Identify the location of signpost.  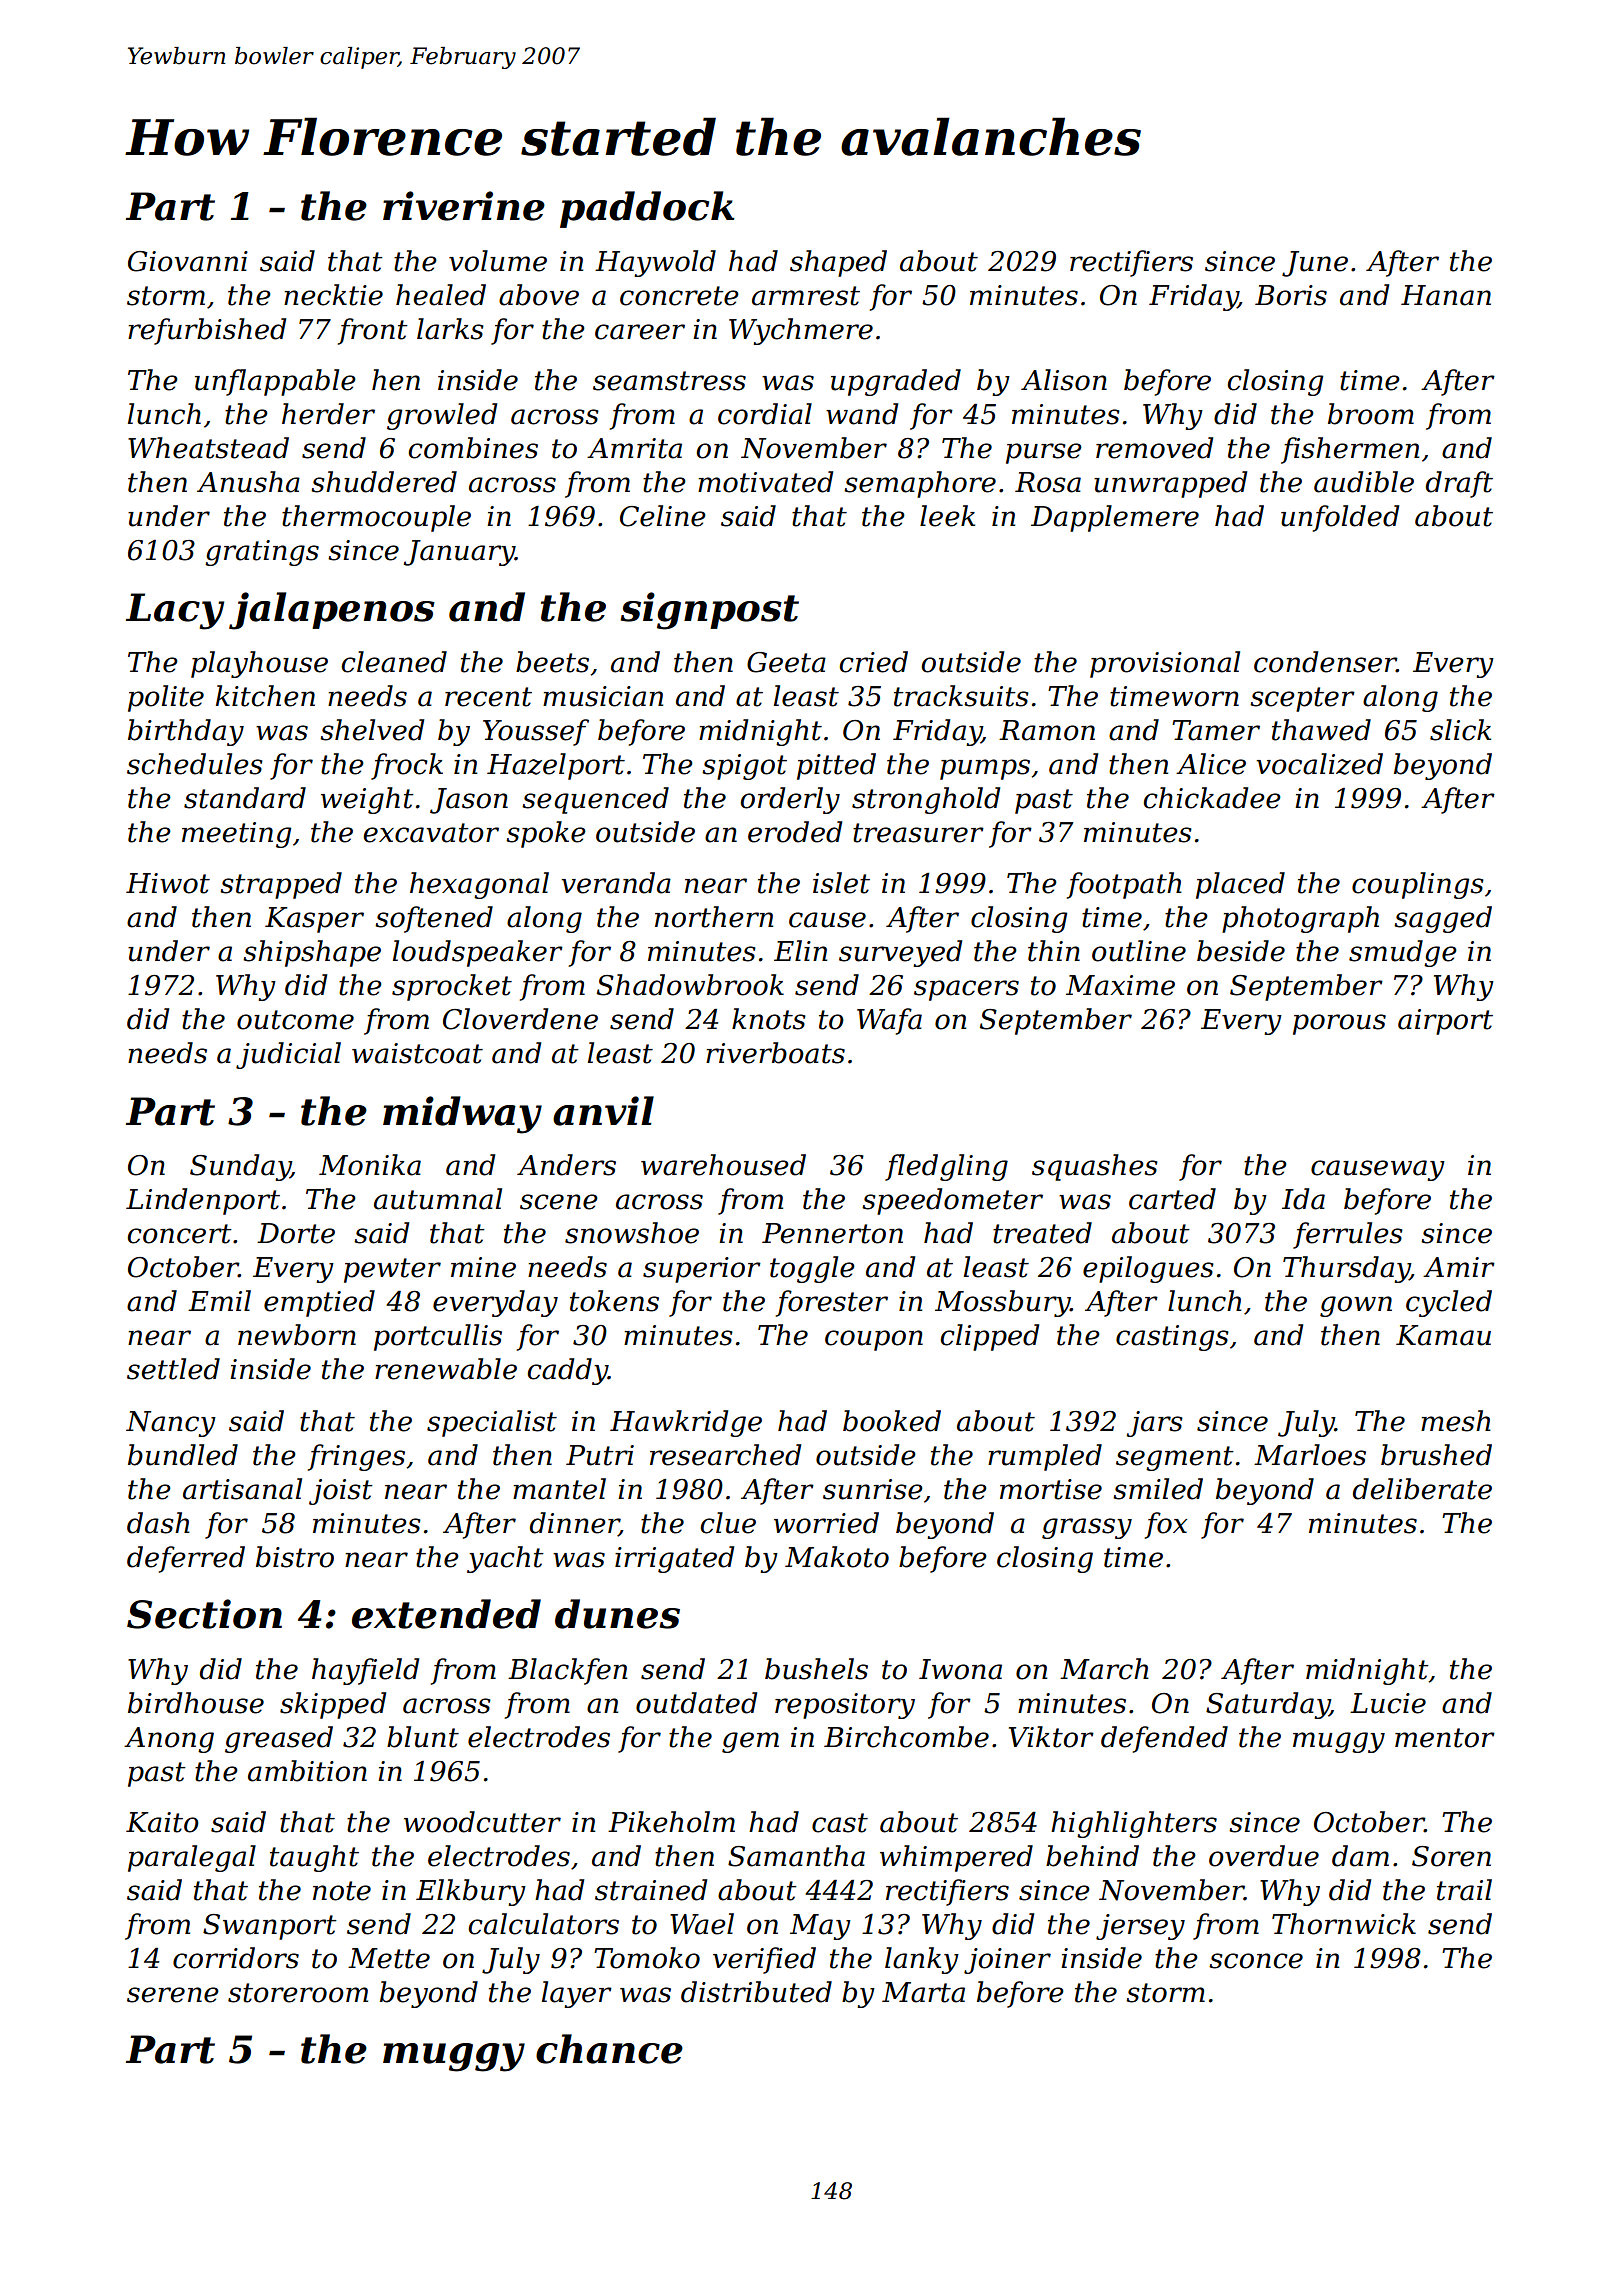
(709, 611).
